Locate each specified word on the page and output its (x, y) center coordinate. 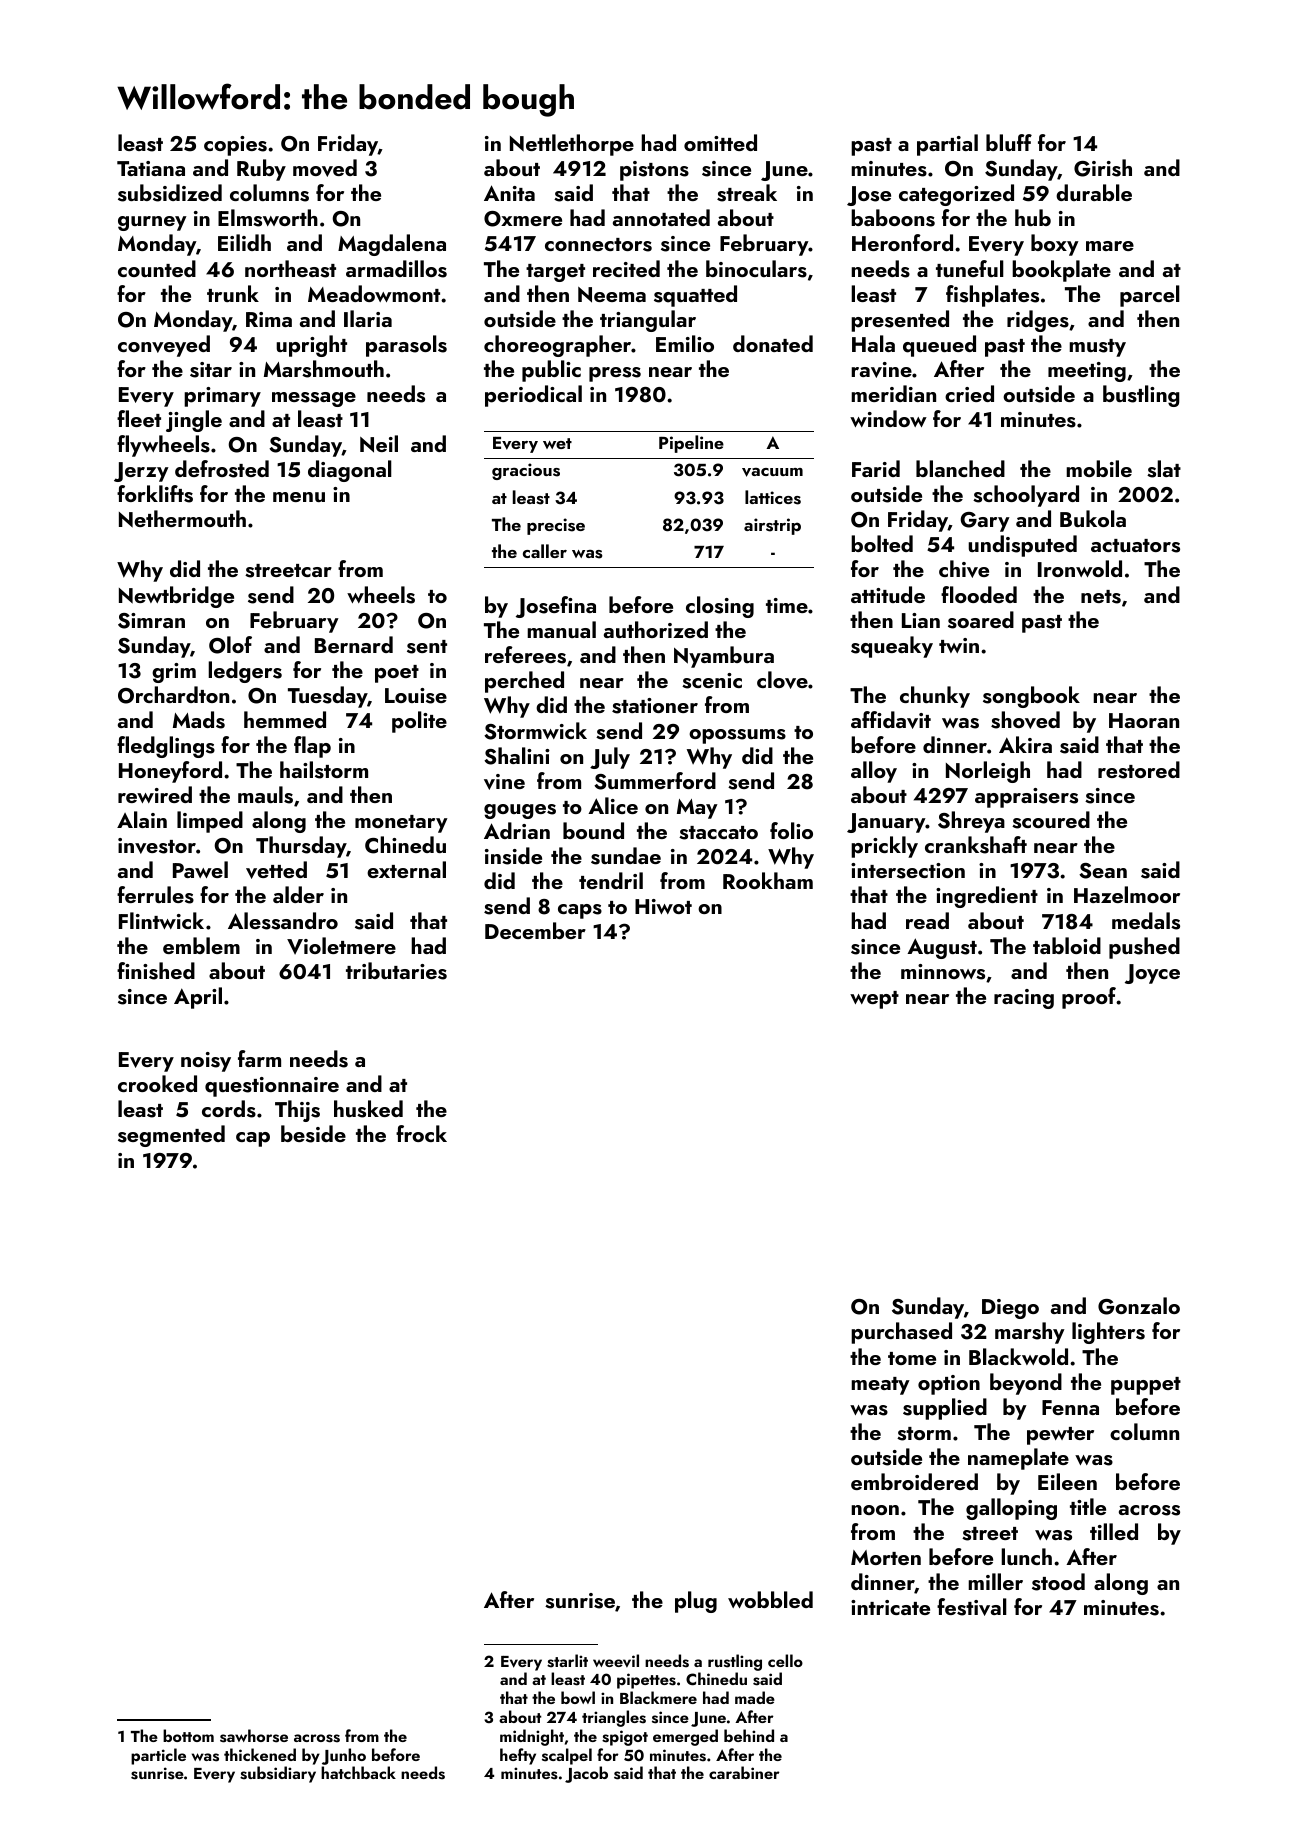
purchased (901, 1333)
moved (325, 168)
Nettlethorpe (572, 145)
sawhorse (254, 1736)
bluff (1009, 142)
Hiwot (663, 906)
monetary (401, 824)
